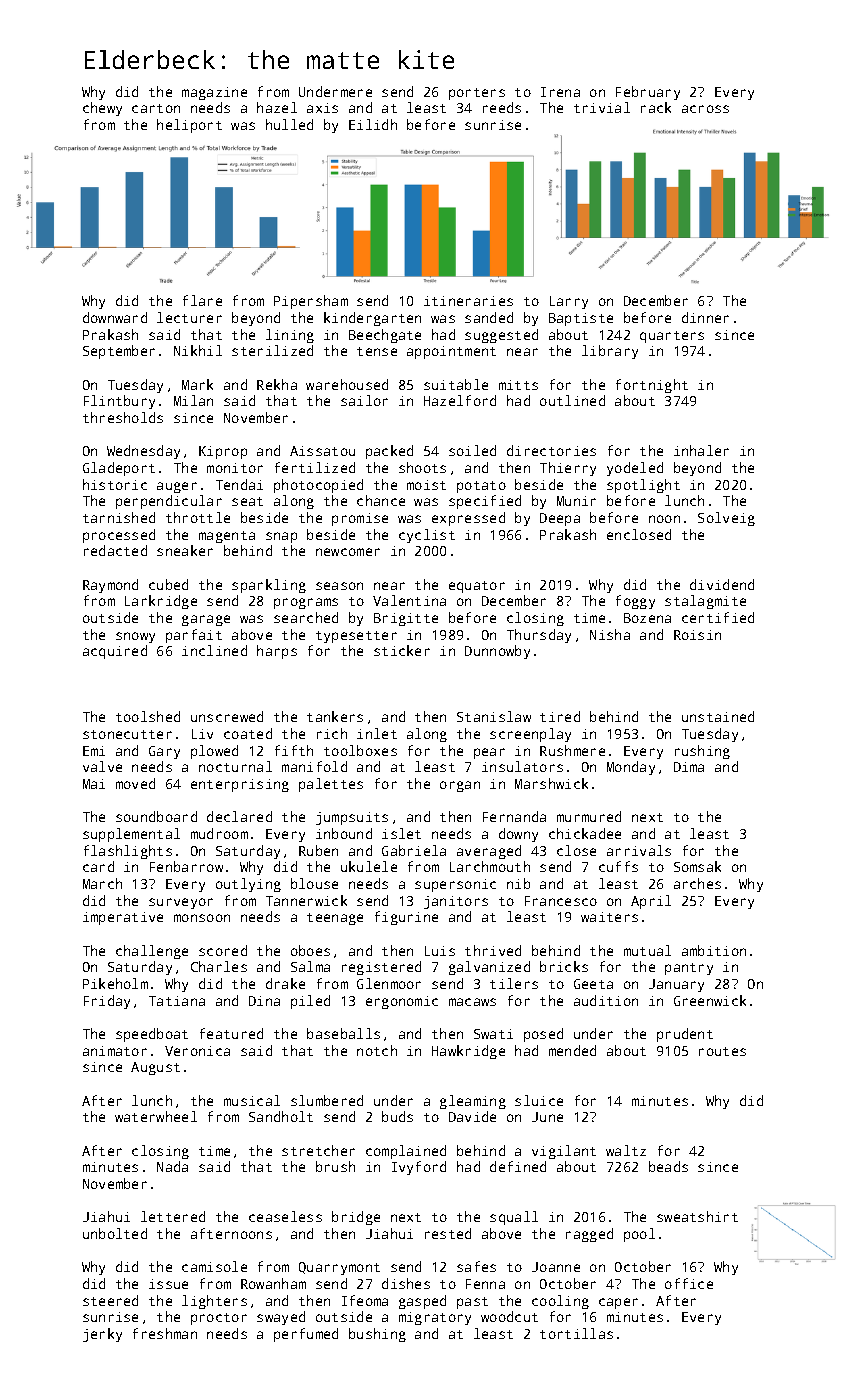 The image size is (849, 1400). Describe the element at coordinates (477, 94) in the screenshot. I see `porters` at that location.
